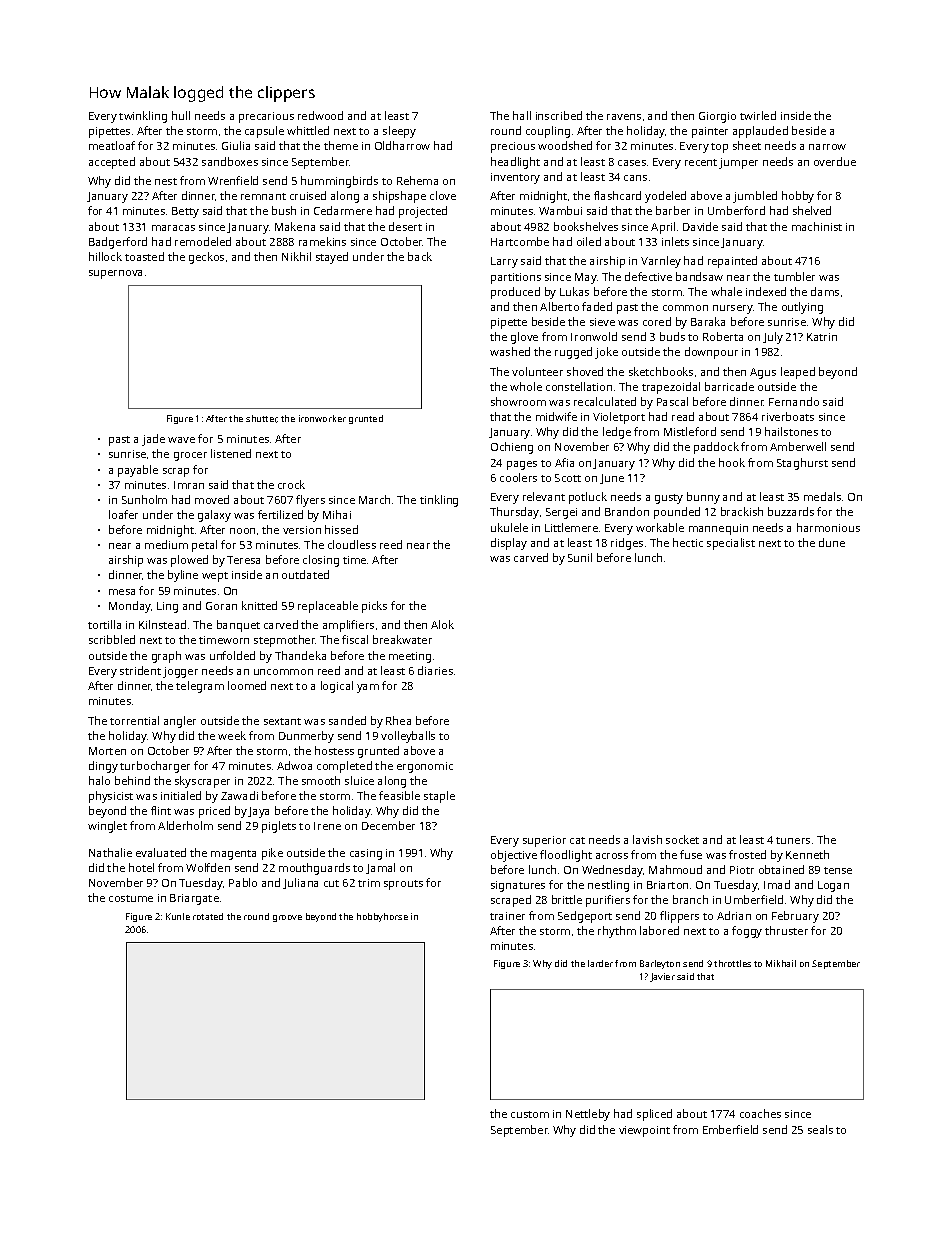 The height and width of the page is (1233, 952). I want to click on seals, so click(820, 1129).
